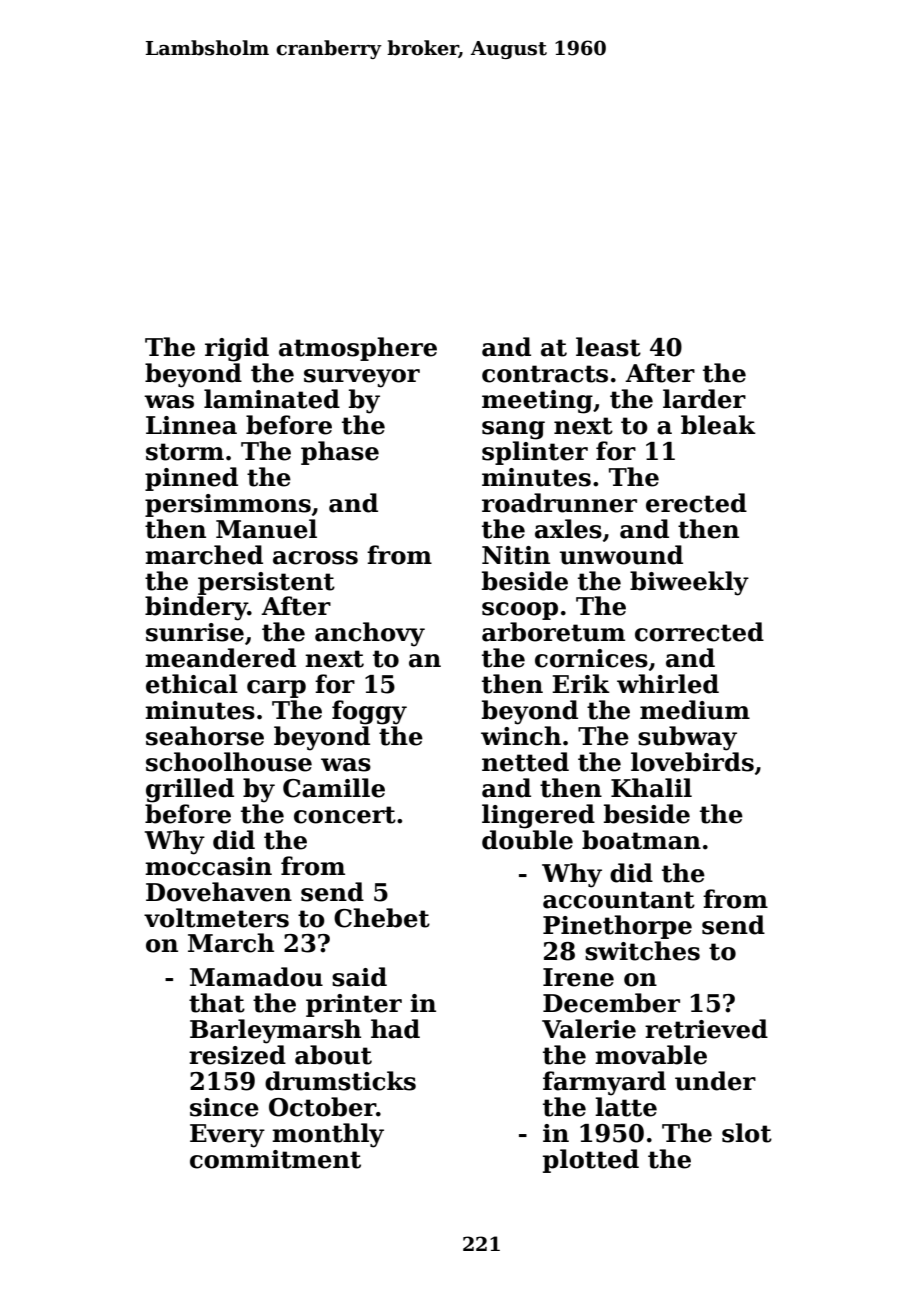 The height and width of the screenshot is (1311, 924). What do you see at coordinates (619, 900) in the screenshot?
I see `accountant` at bounding box center [619, 900].
